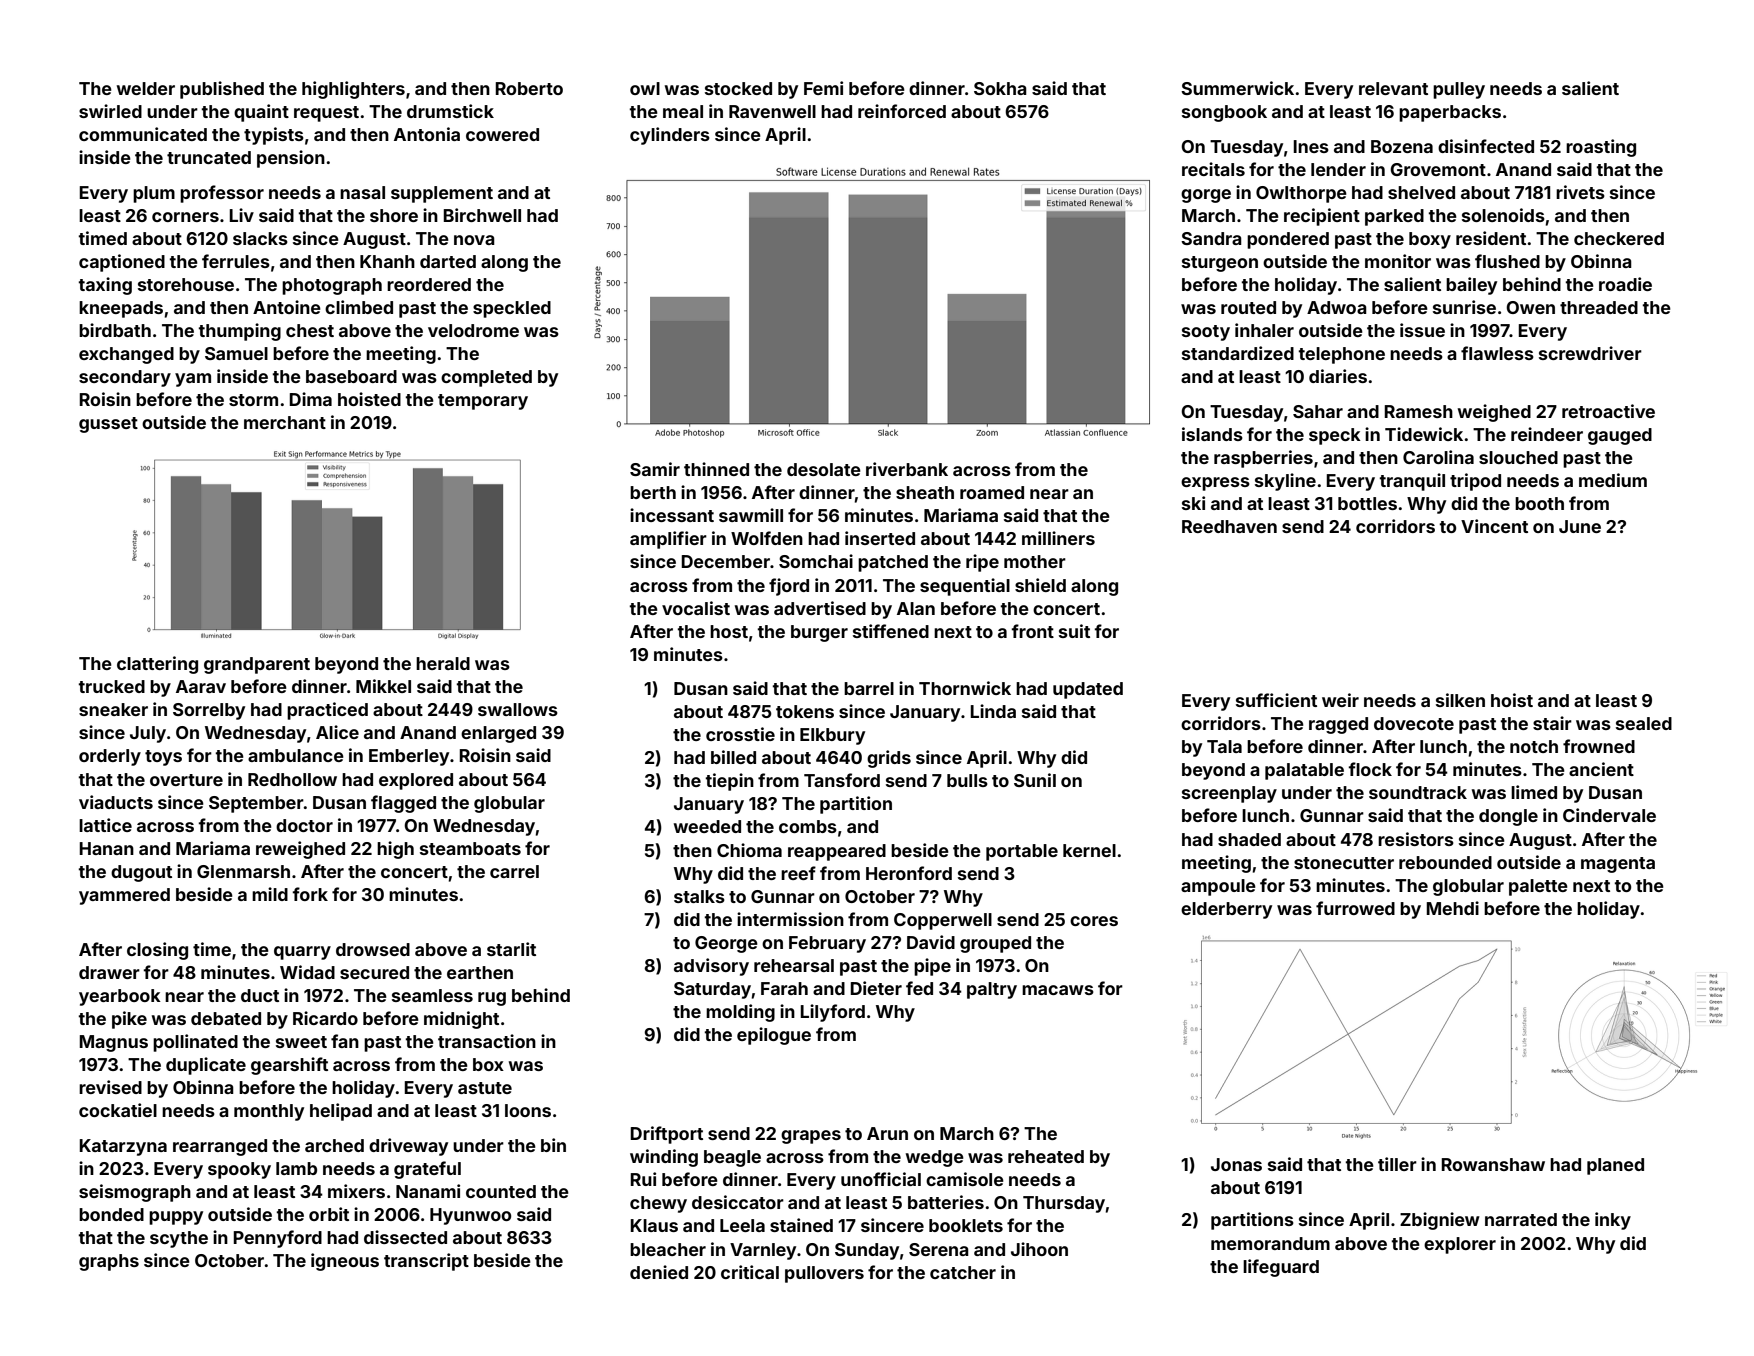  I want to click on riverbank, so click(907, 469).
